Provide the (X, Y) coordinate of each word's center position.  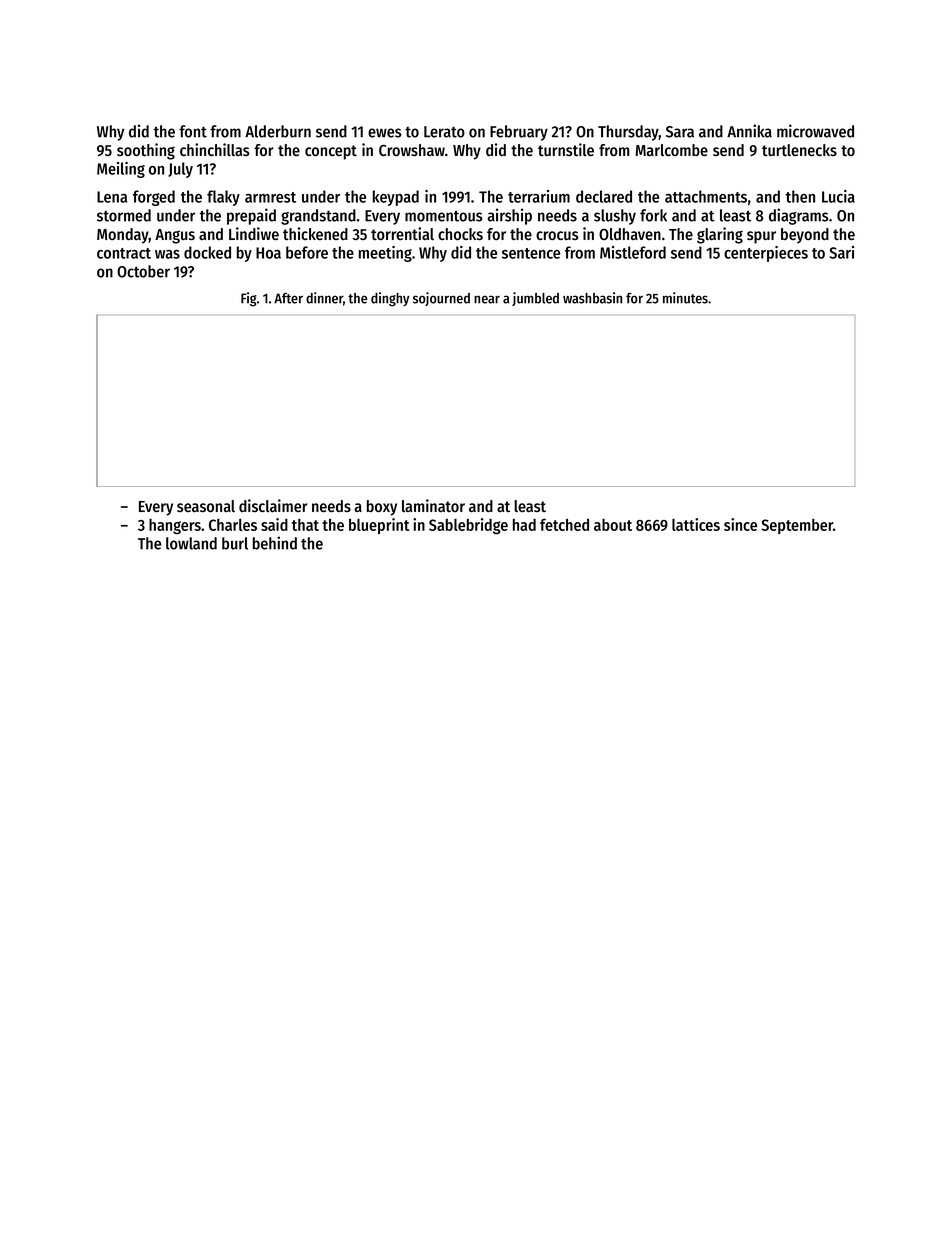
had (524, 525)
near (487, 299)
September (797, 526)
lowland (191, 543)
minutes (685, 298)
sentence (531, 253)
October (143, 271)
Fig (249, 299)
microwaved (815, 131)
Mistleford (633, 252)
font (193, 131)
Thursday (628, 133)
